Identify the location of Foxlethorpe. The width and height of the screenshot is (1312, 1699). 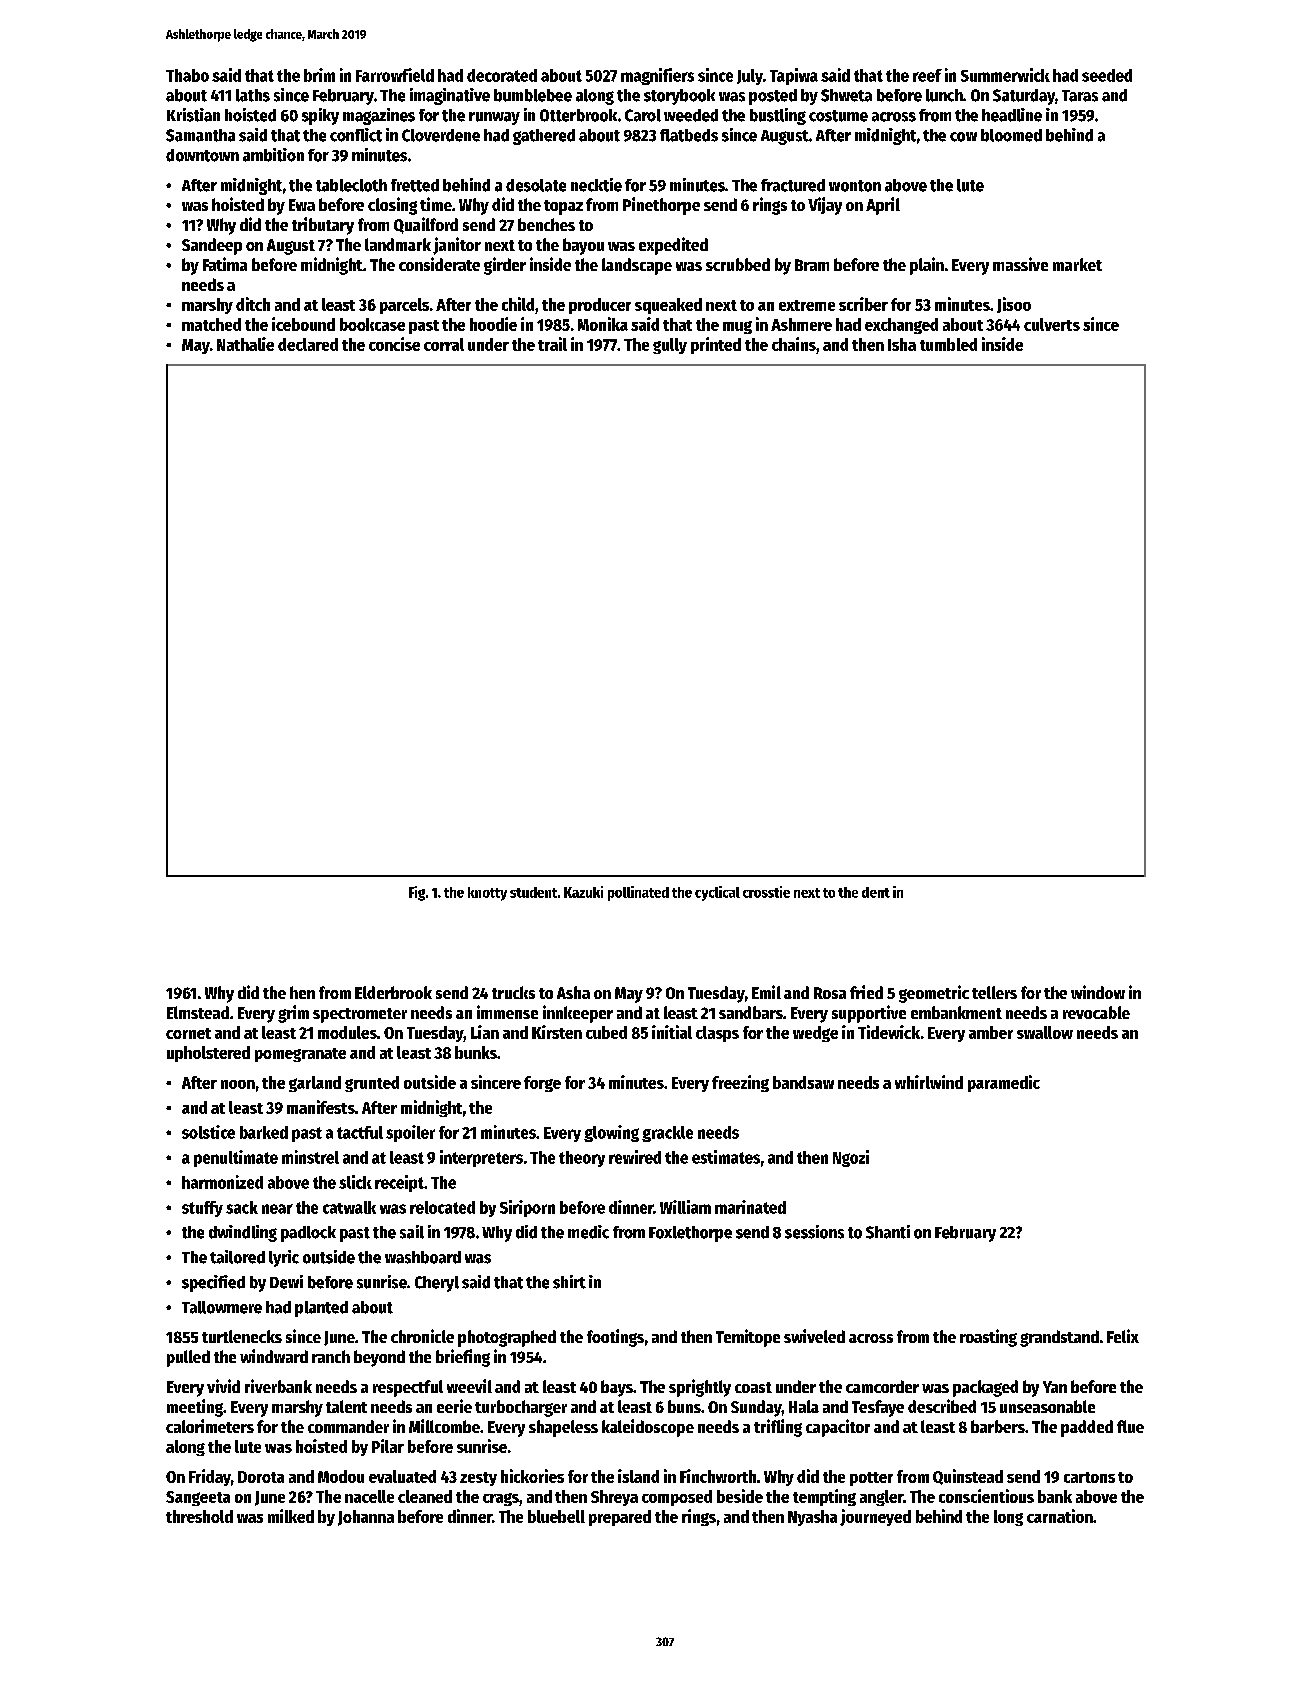
(690, 1234).
